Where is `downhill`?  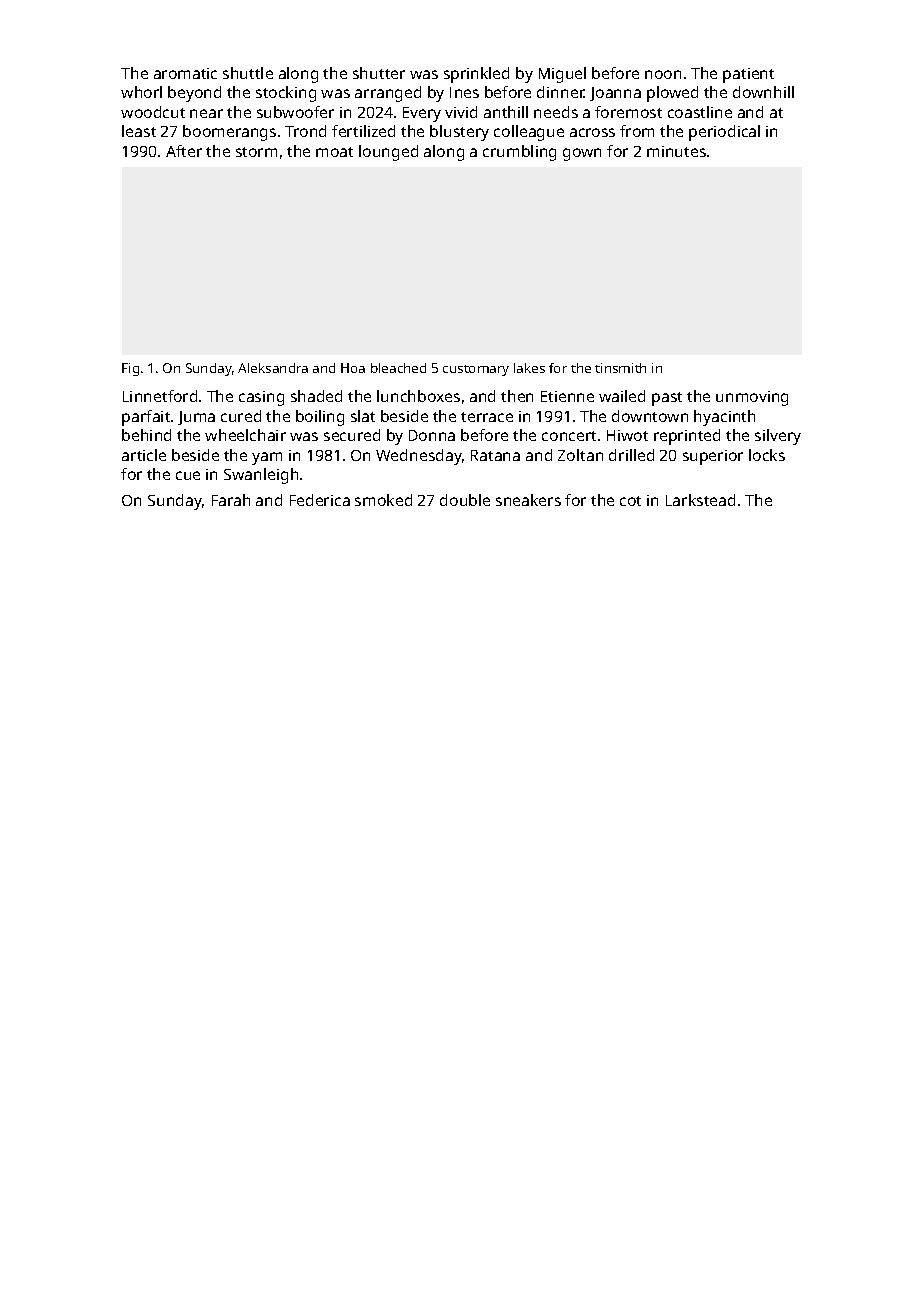 downhill is located at coordinates (763, 92).
